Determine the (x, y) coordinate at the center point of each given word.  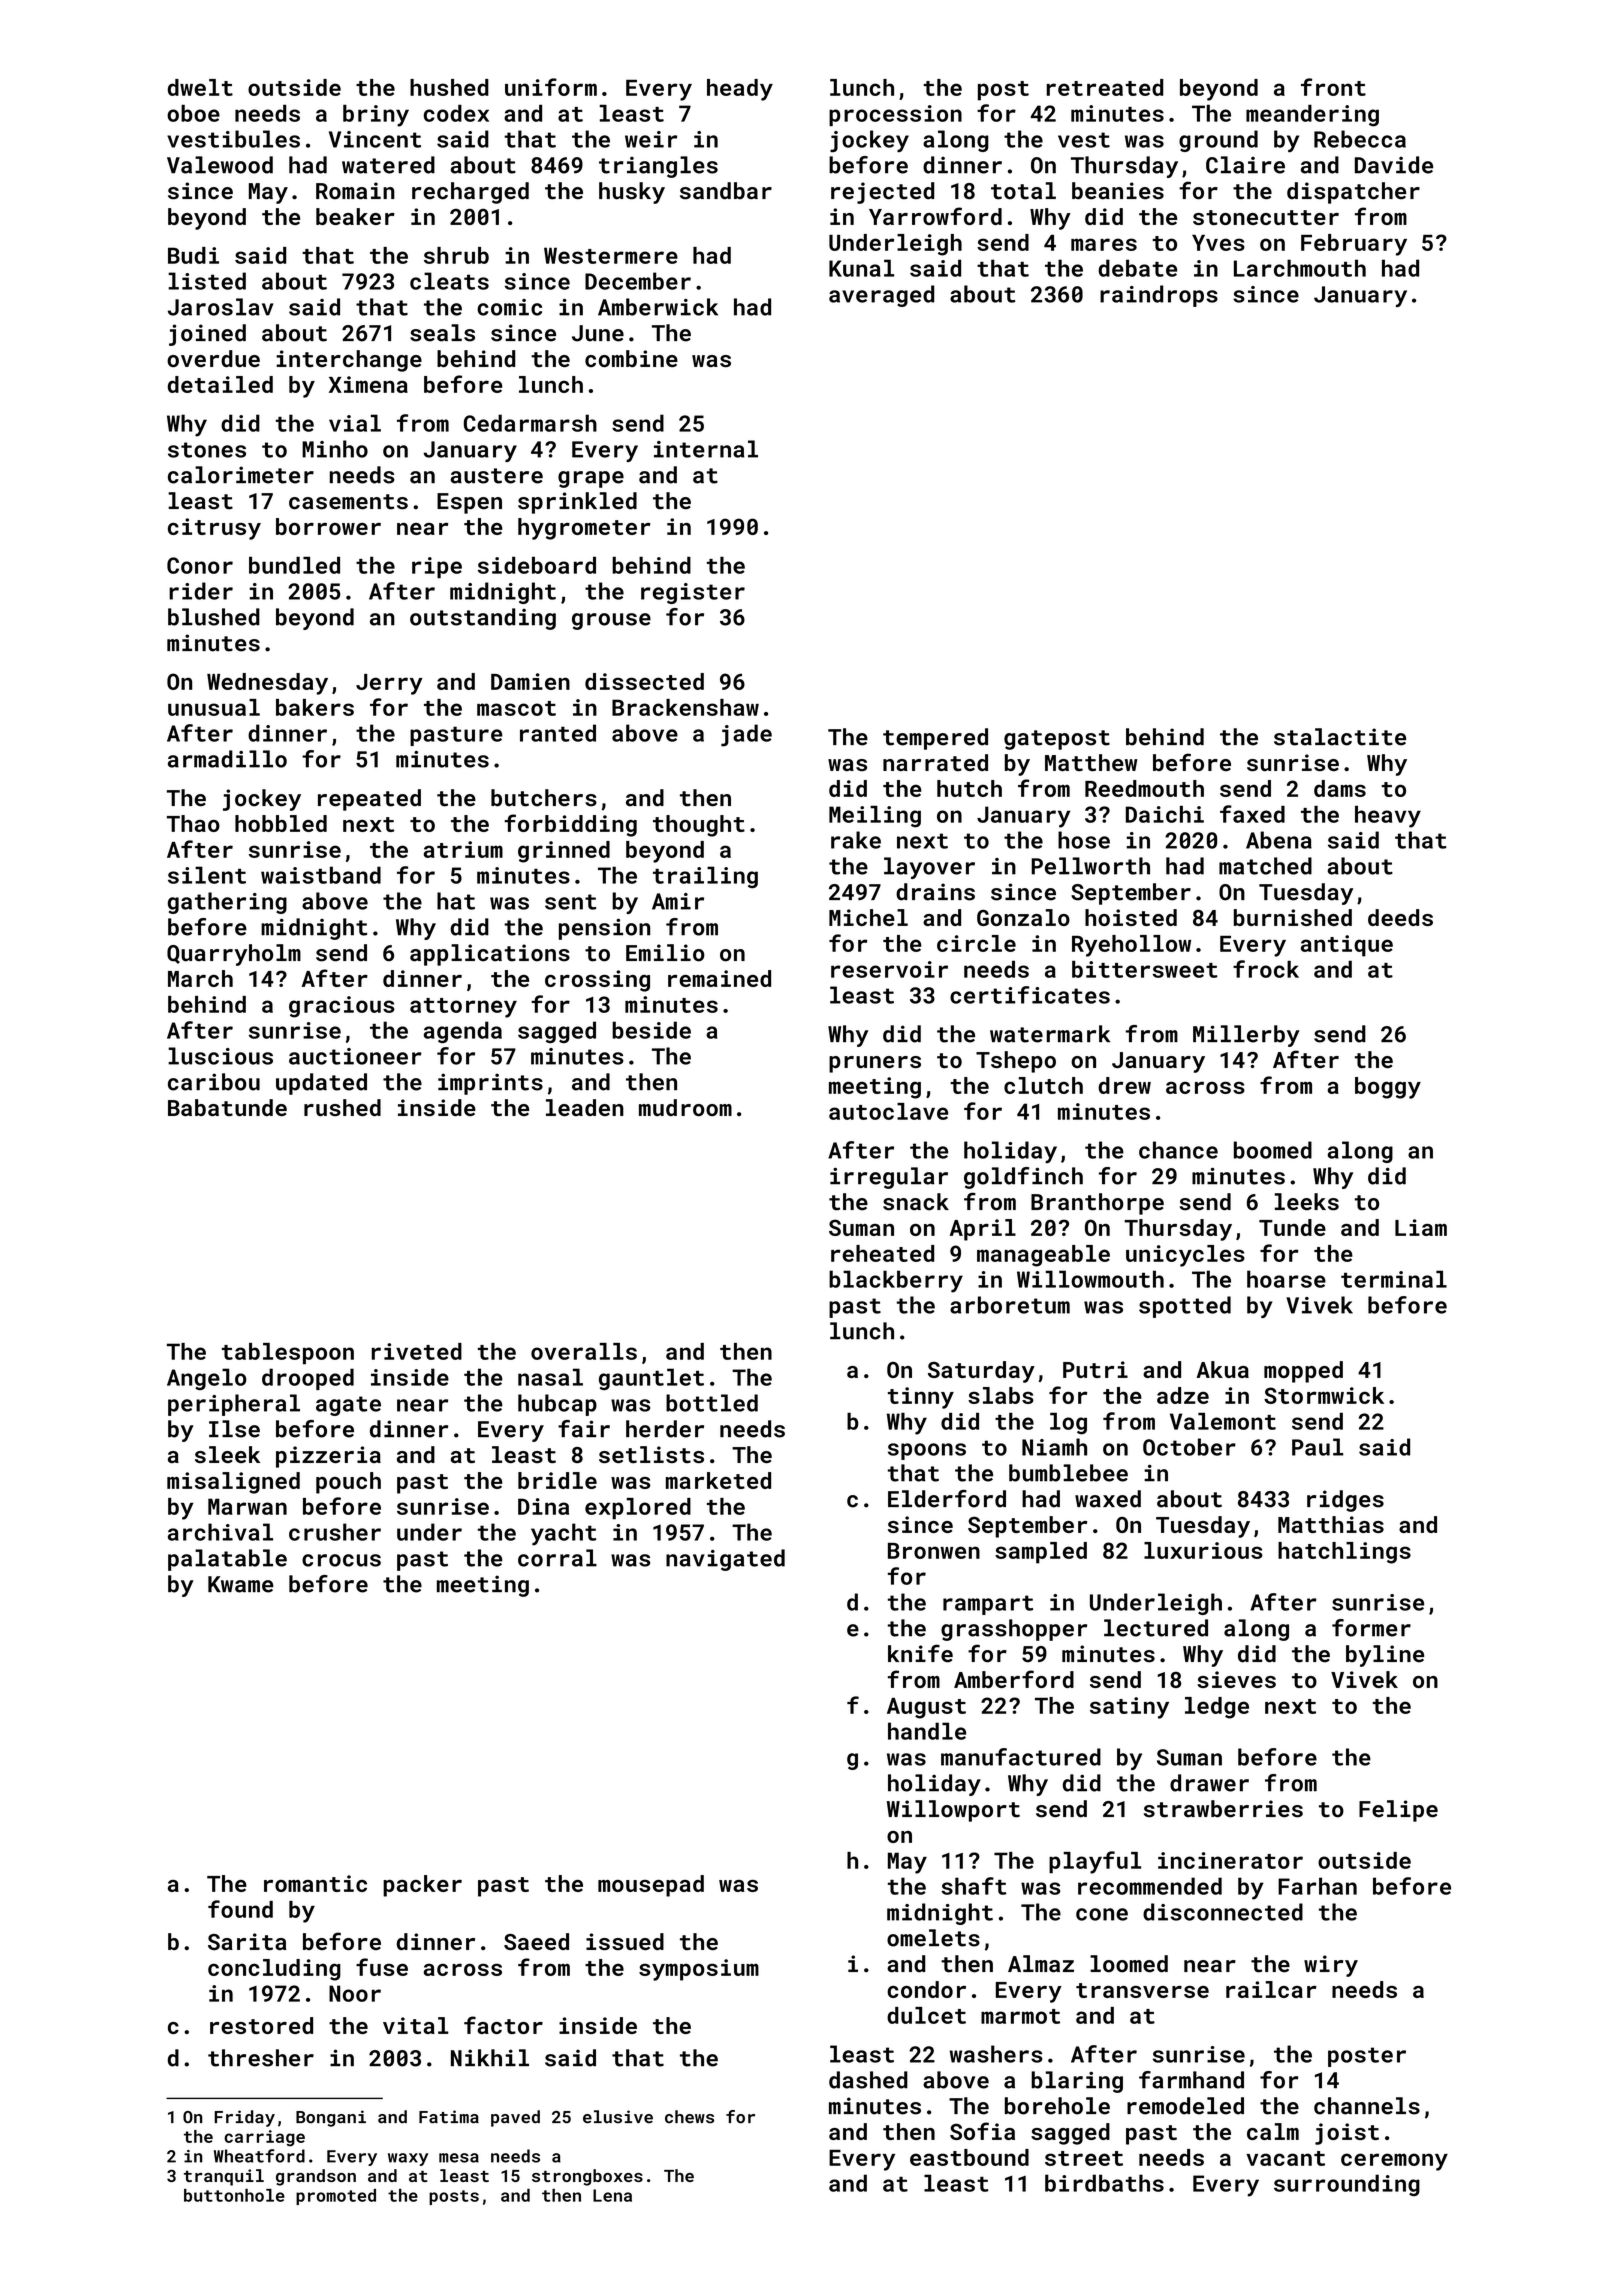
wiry (1331, 1966)
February (1354, 245)
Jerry (389, 684)
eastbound (969, 2157)
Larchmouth (1300, 268)
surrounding (1347, 2185)
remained (719, 978)
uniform (551, 87)
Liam (1421, 1227)
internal (706, 449)
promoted (336, 2197)
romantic (315, 1883)
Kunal (861, 268)
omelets (933, 1938)
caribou (214, 1082)
